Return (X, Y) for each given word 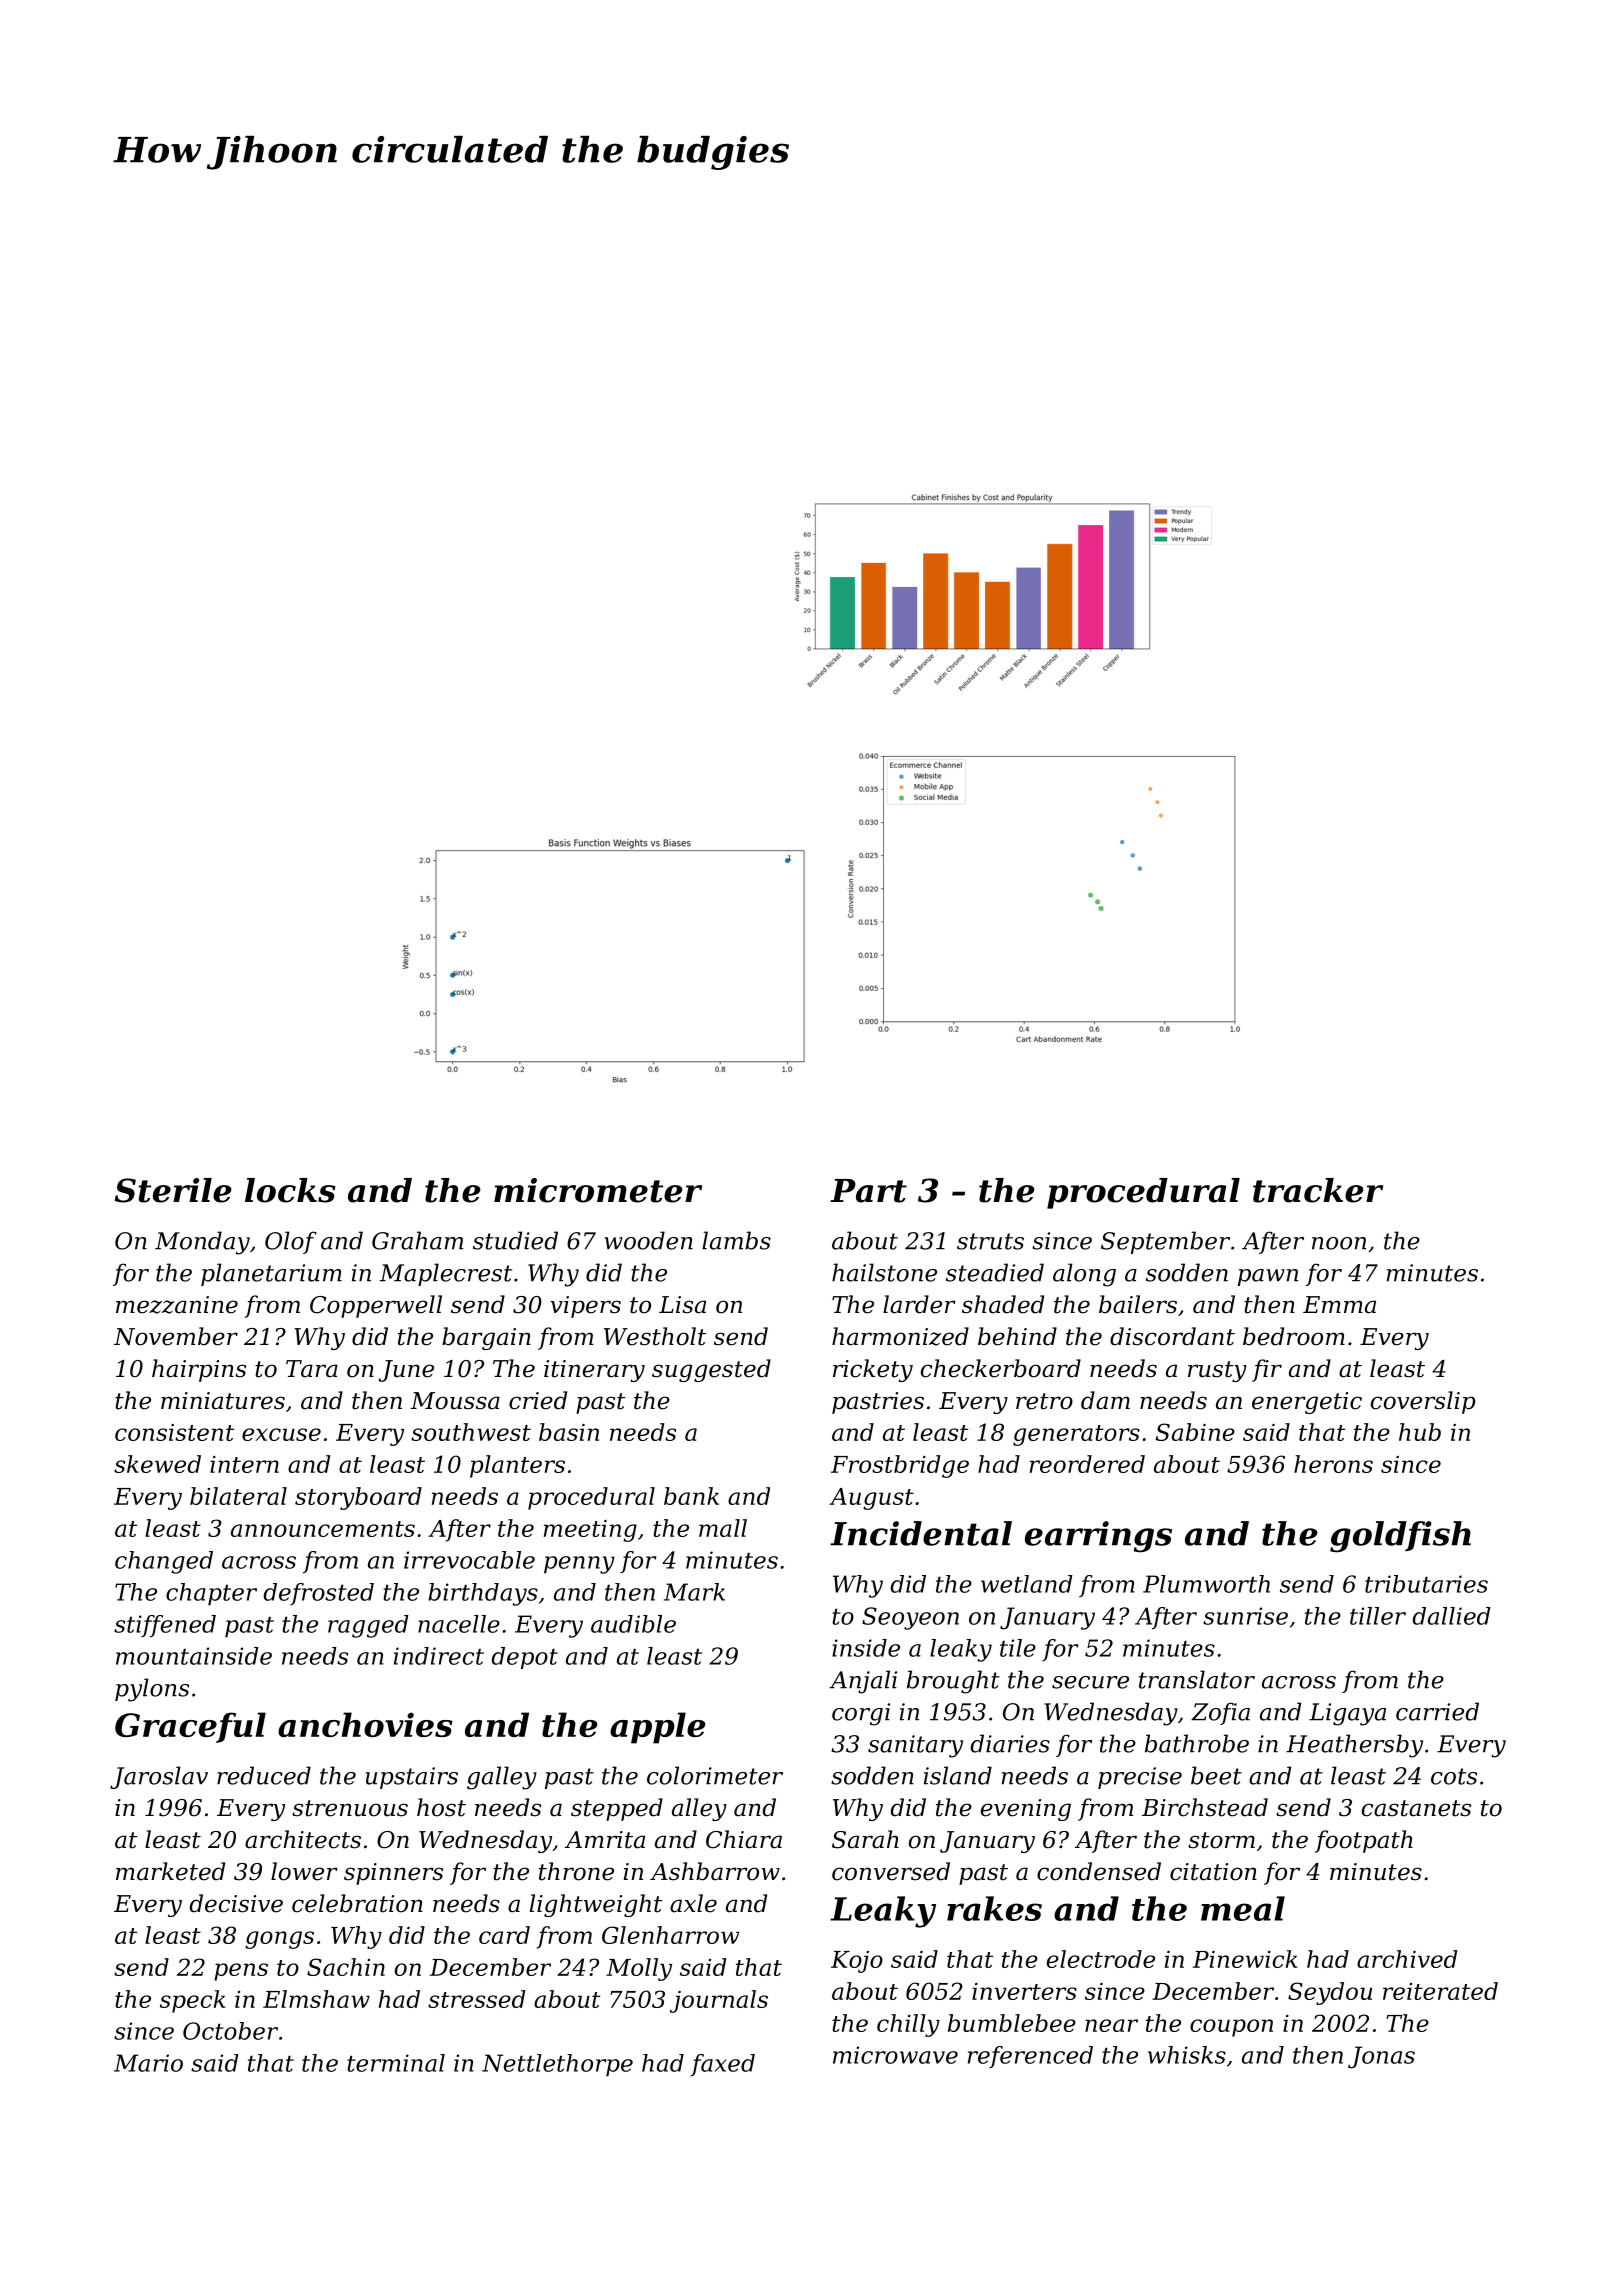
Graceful (190, 1727)
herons (1333, 1464)
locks (290, 1190)
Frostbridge (900, 1466)
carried (1437, 1711)
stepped (617, 1809)
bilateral (238, 1496)
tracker (1318, 1190)
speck (192, 2001)
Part (868, 1191)
